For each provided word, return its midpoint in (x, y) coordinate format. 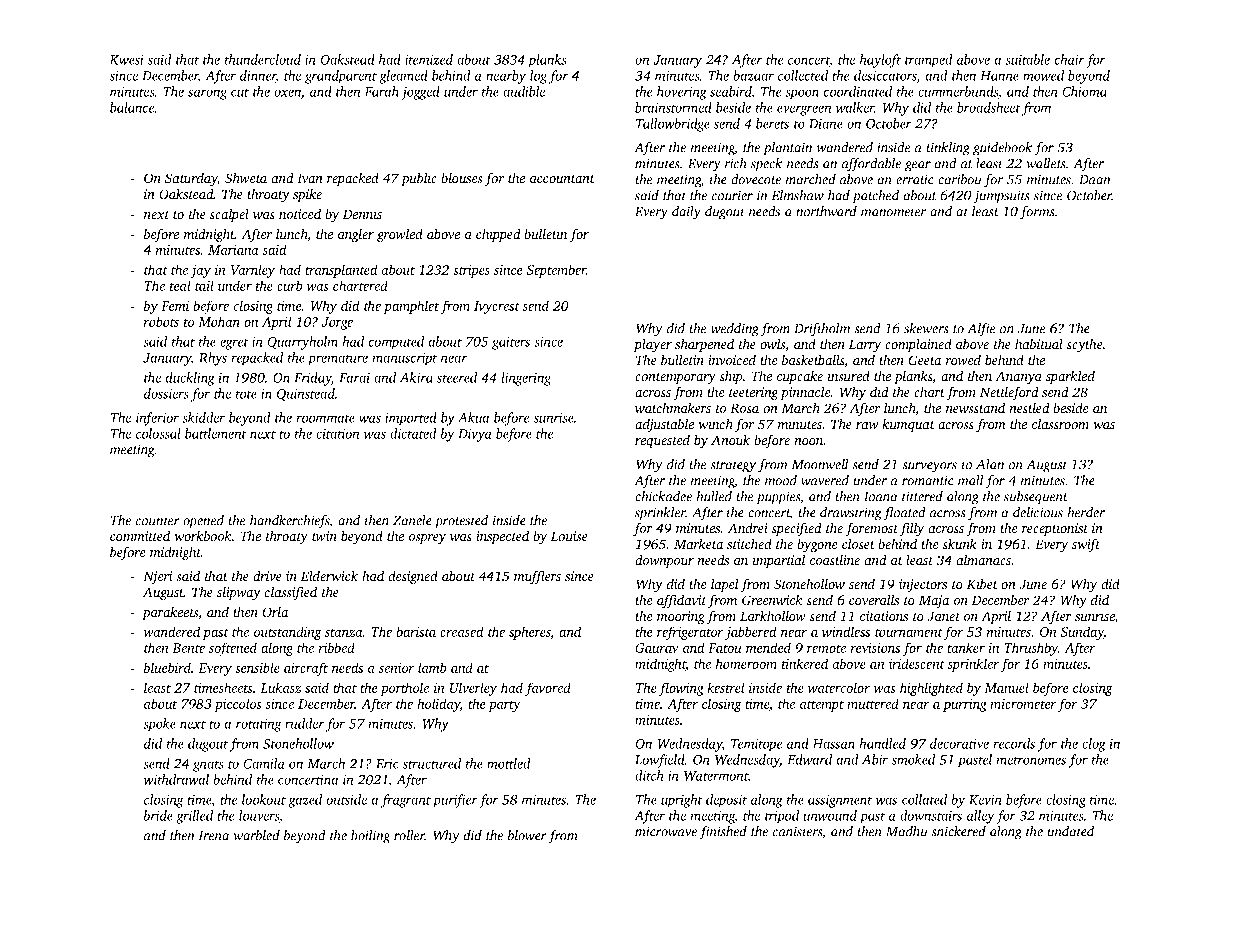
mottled (509, 763)
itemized (429, 59)
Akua (473, 417)
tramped (929, 61)
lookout (264, 799)
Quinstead (306, 394)
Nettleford (1009, 393)
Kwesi (126, 60)
